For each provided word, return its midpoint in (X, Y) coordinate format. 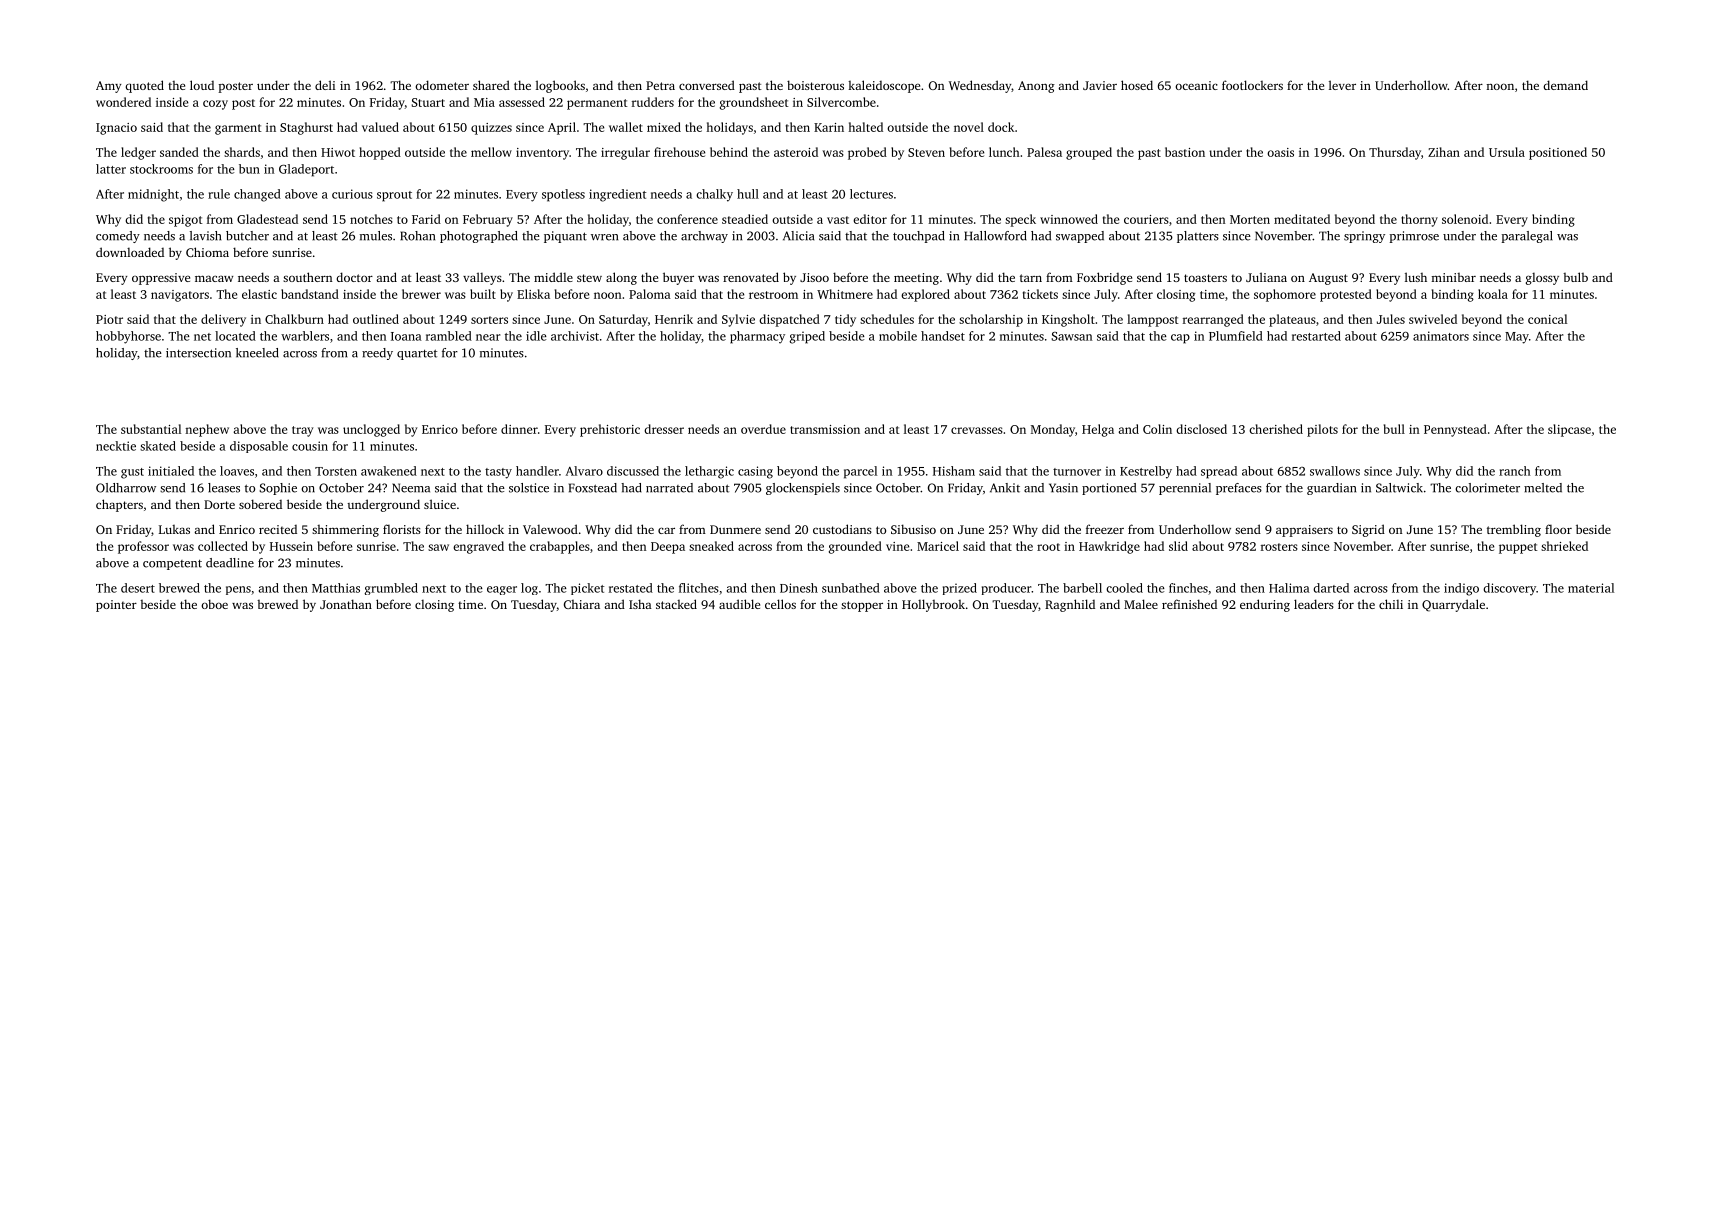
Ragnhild (1070, 605)
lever (1342, 85)
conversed (707, 85)
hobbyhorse (128, 337)
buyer (678, 278)
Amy (108, 87)
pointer (116, 606)
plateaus (1292, 320)
